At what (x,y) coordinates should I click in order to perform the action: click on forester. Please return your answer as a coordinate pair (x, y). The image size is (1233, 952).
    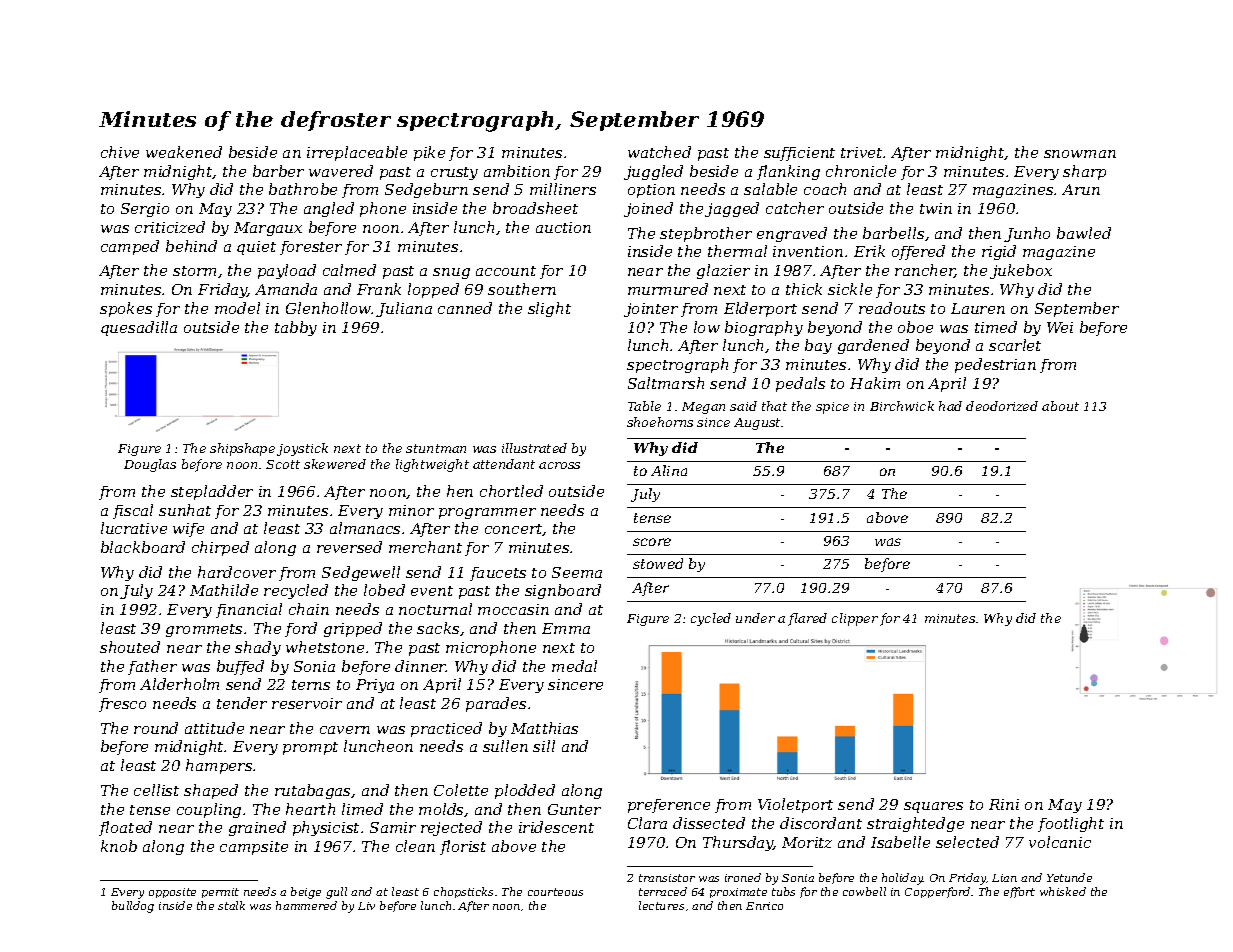
    Looking at the image, I should click on (311, 248).
